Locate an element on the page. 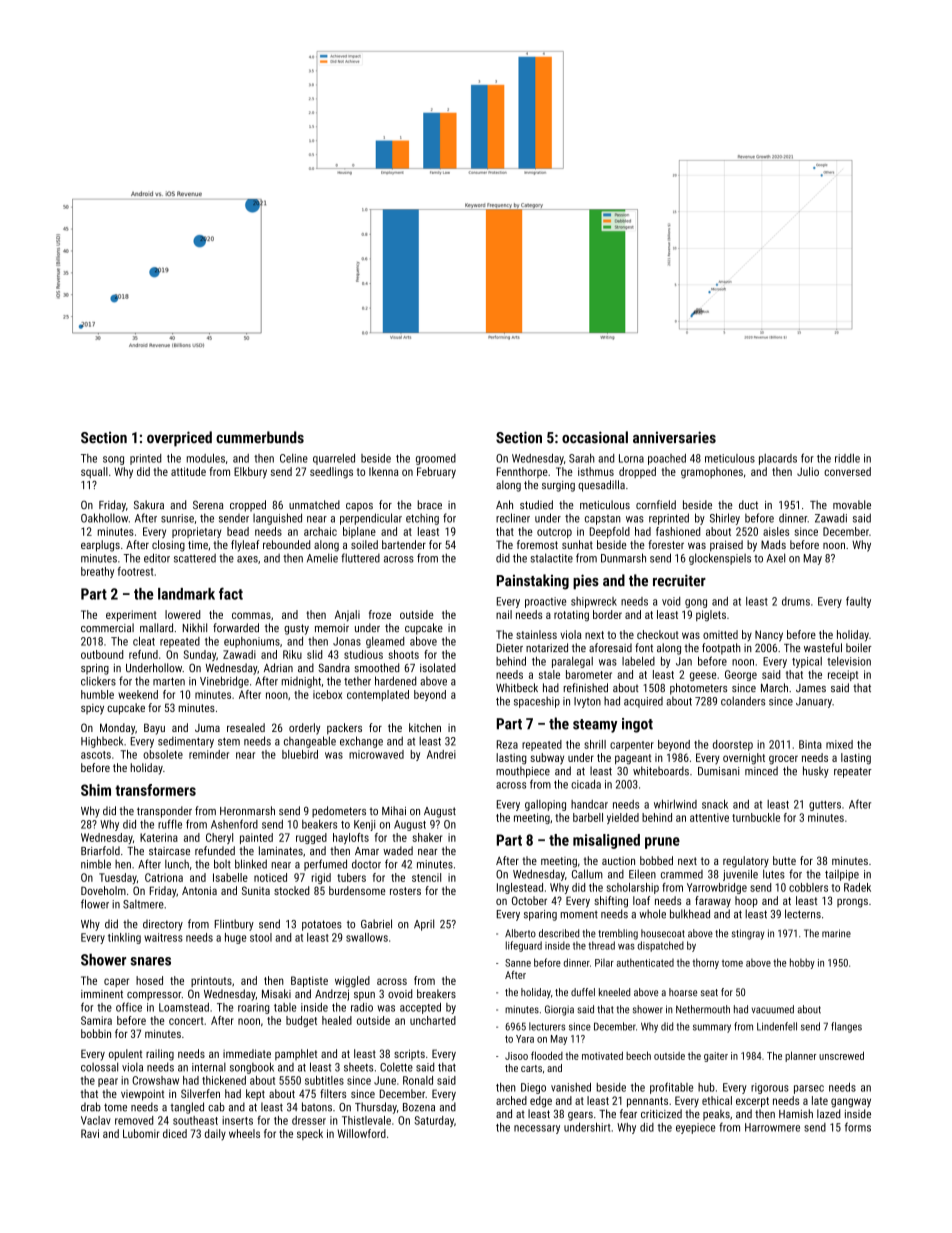 This document has width=952, height=1233. stem is located at coordinates (229, 742).
